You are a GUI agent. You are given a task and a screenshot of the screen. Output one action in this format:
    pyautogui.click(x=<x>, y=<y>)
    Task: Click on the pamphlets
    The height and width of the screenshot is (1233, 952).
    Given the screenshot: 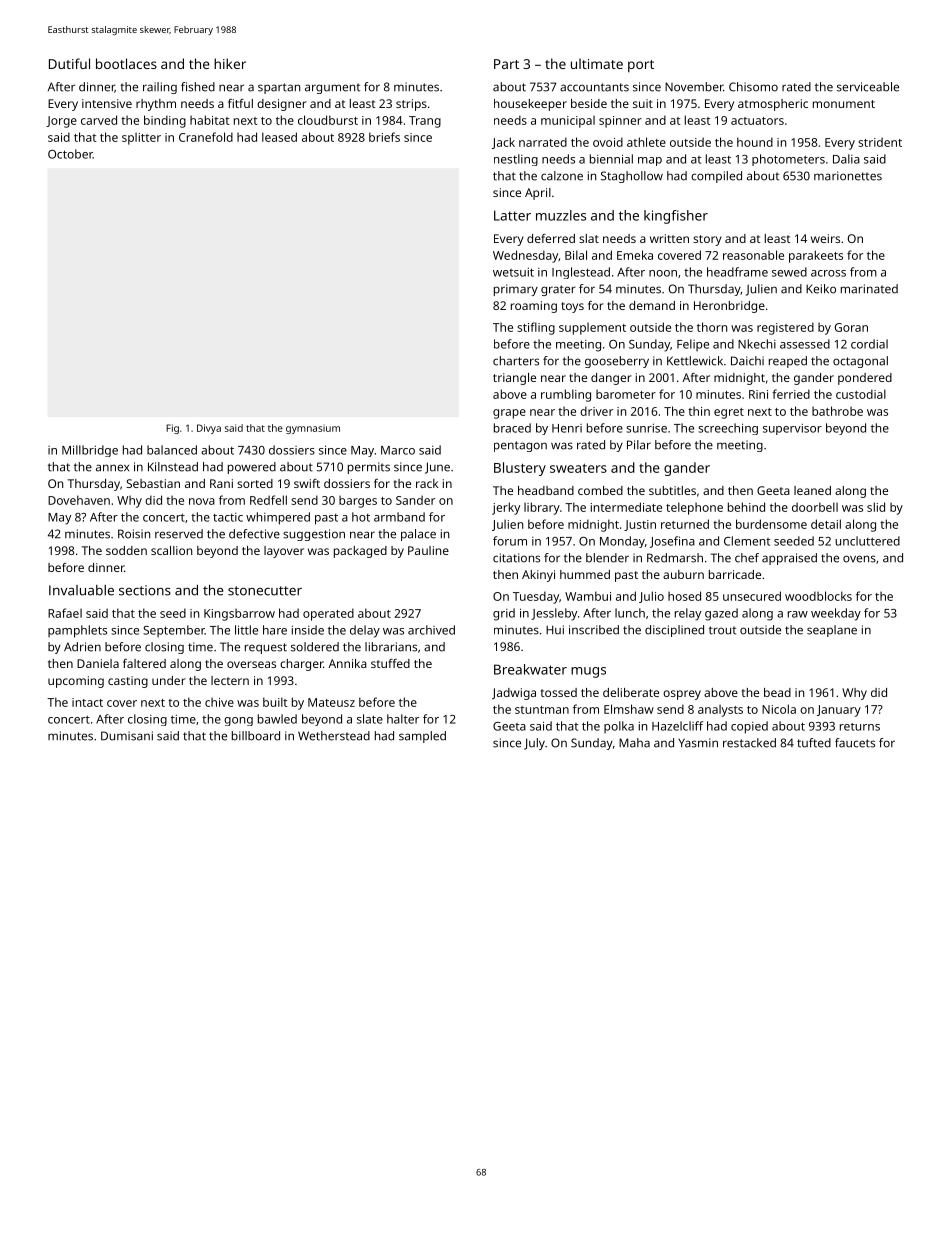 What is the action you would take?
    pyautogui.click(x=77, y=631)
